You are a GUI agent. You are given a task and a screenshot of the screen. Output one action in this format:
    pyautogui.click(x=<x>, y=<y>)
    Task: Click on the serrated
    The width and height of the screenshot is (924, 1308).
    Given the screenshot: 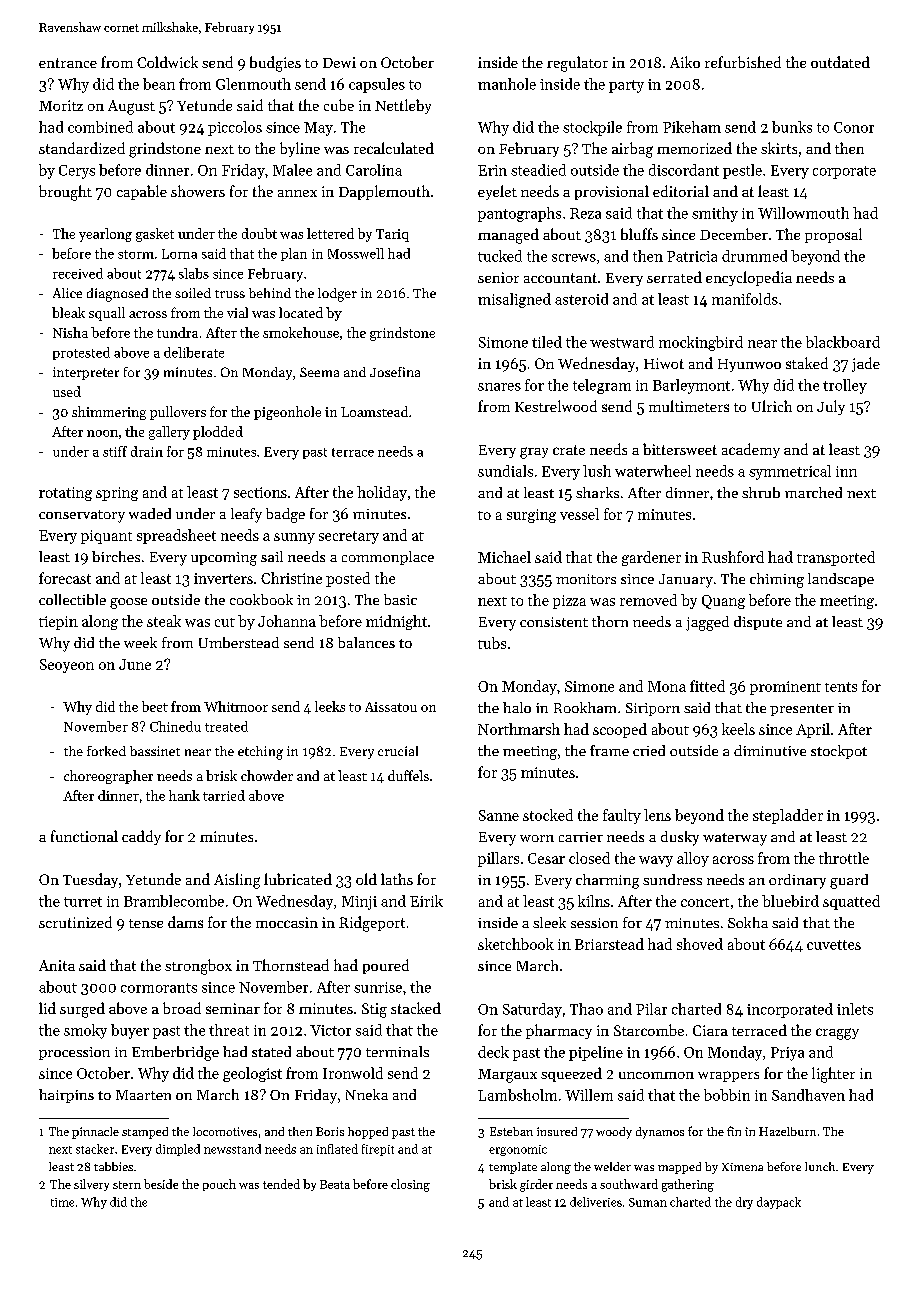 What is the action you would take?
    pyautogui.click(x=674, y=277)
